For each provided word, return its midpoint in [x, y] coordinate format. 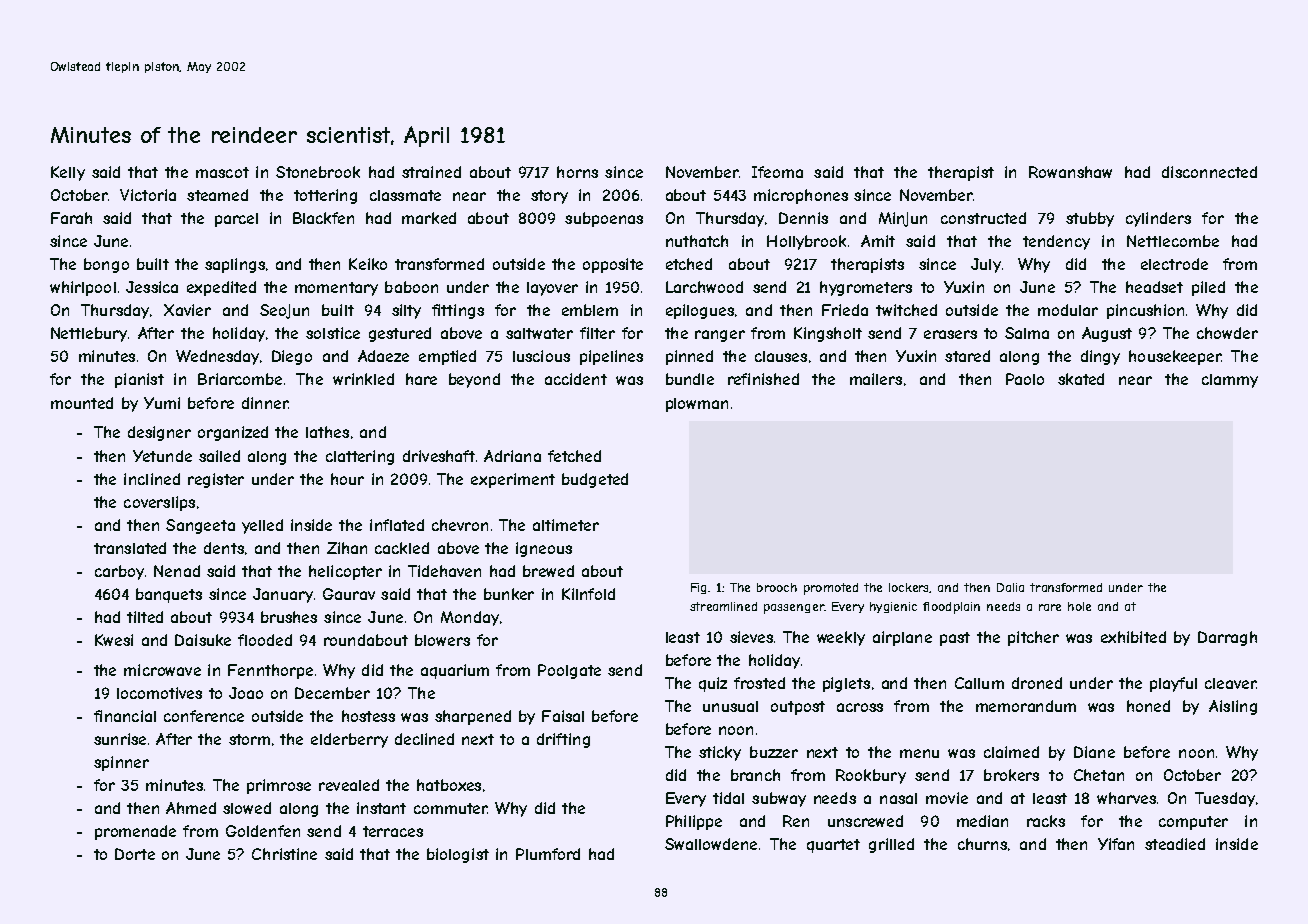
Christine [284, 854]
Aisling [1233, 707]
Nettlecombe [1173, 241]
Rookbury [871, 776]
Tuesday [1225, 799]
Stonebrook [318, 172]
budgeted [595, 480]
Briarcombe [240, 379]
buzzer [774, 752]
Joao [246, 693]
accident [576, 379]
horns [577, 172]
